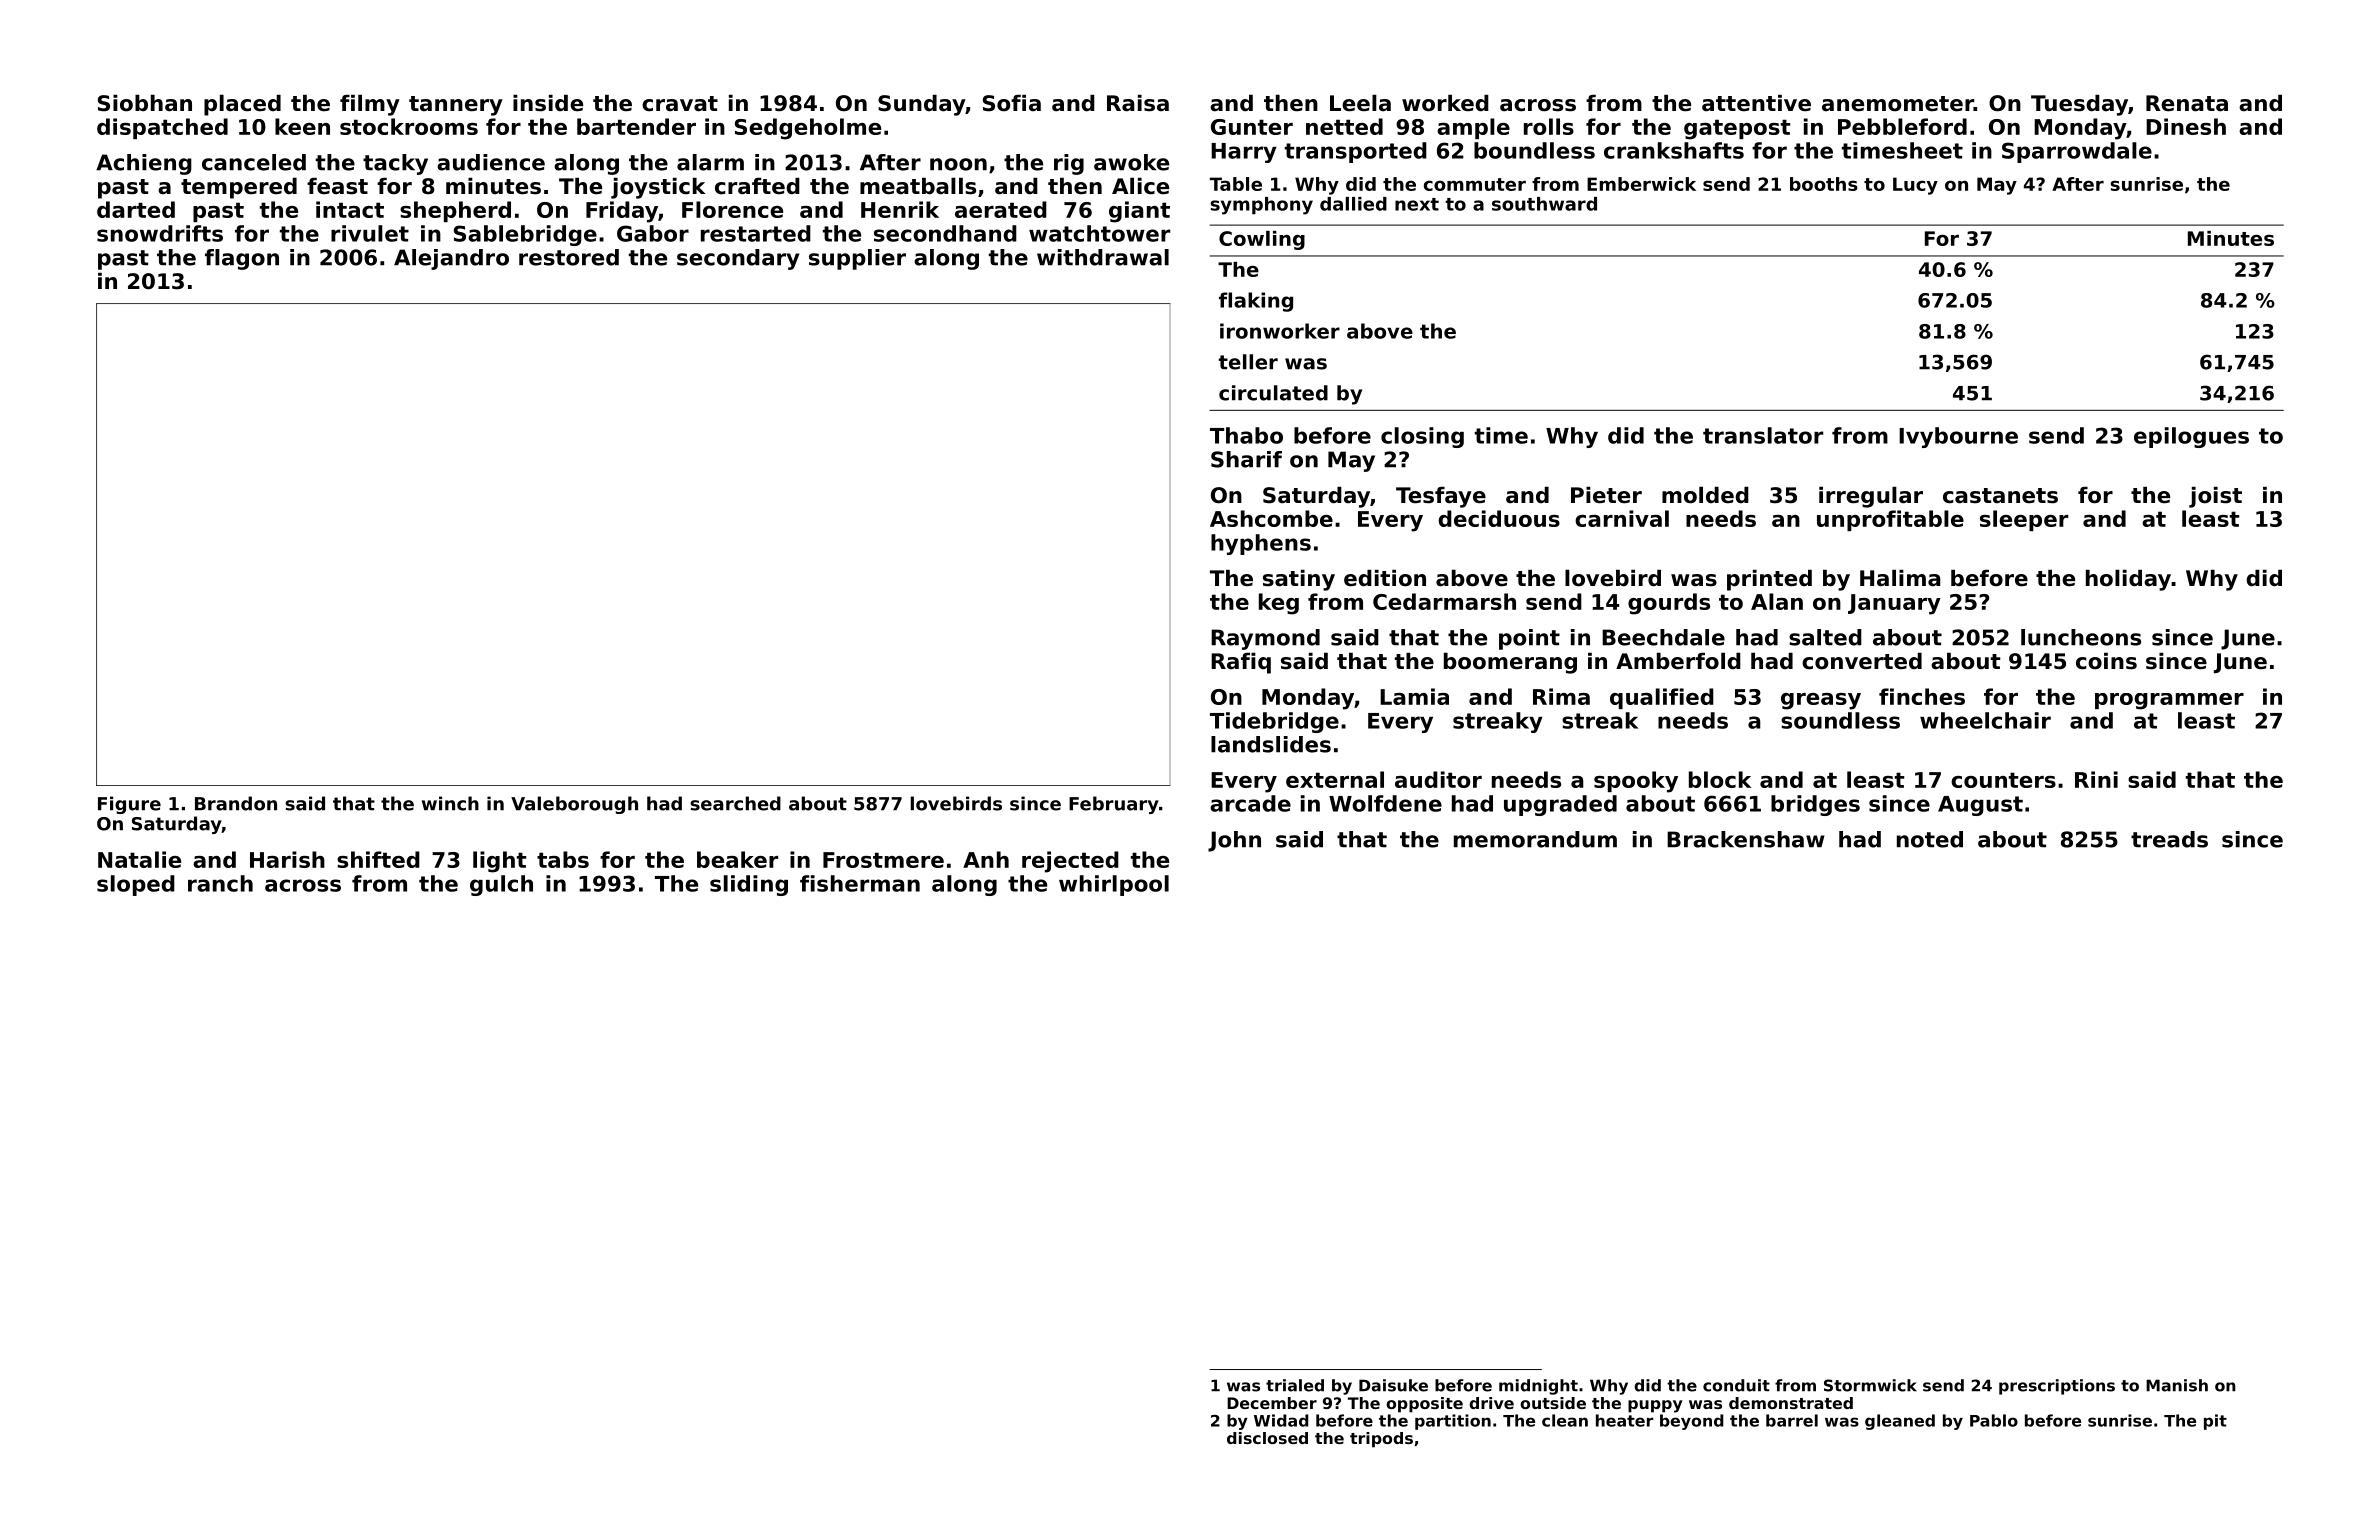 The width and height of the screenshot is (2380, 1540). What do you see at coordinates (1538, 1387) in the screenshot?
I see `midnight` at bounding box center [1538, 1387].
